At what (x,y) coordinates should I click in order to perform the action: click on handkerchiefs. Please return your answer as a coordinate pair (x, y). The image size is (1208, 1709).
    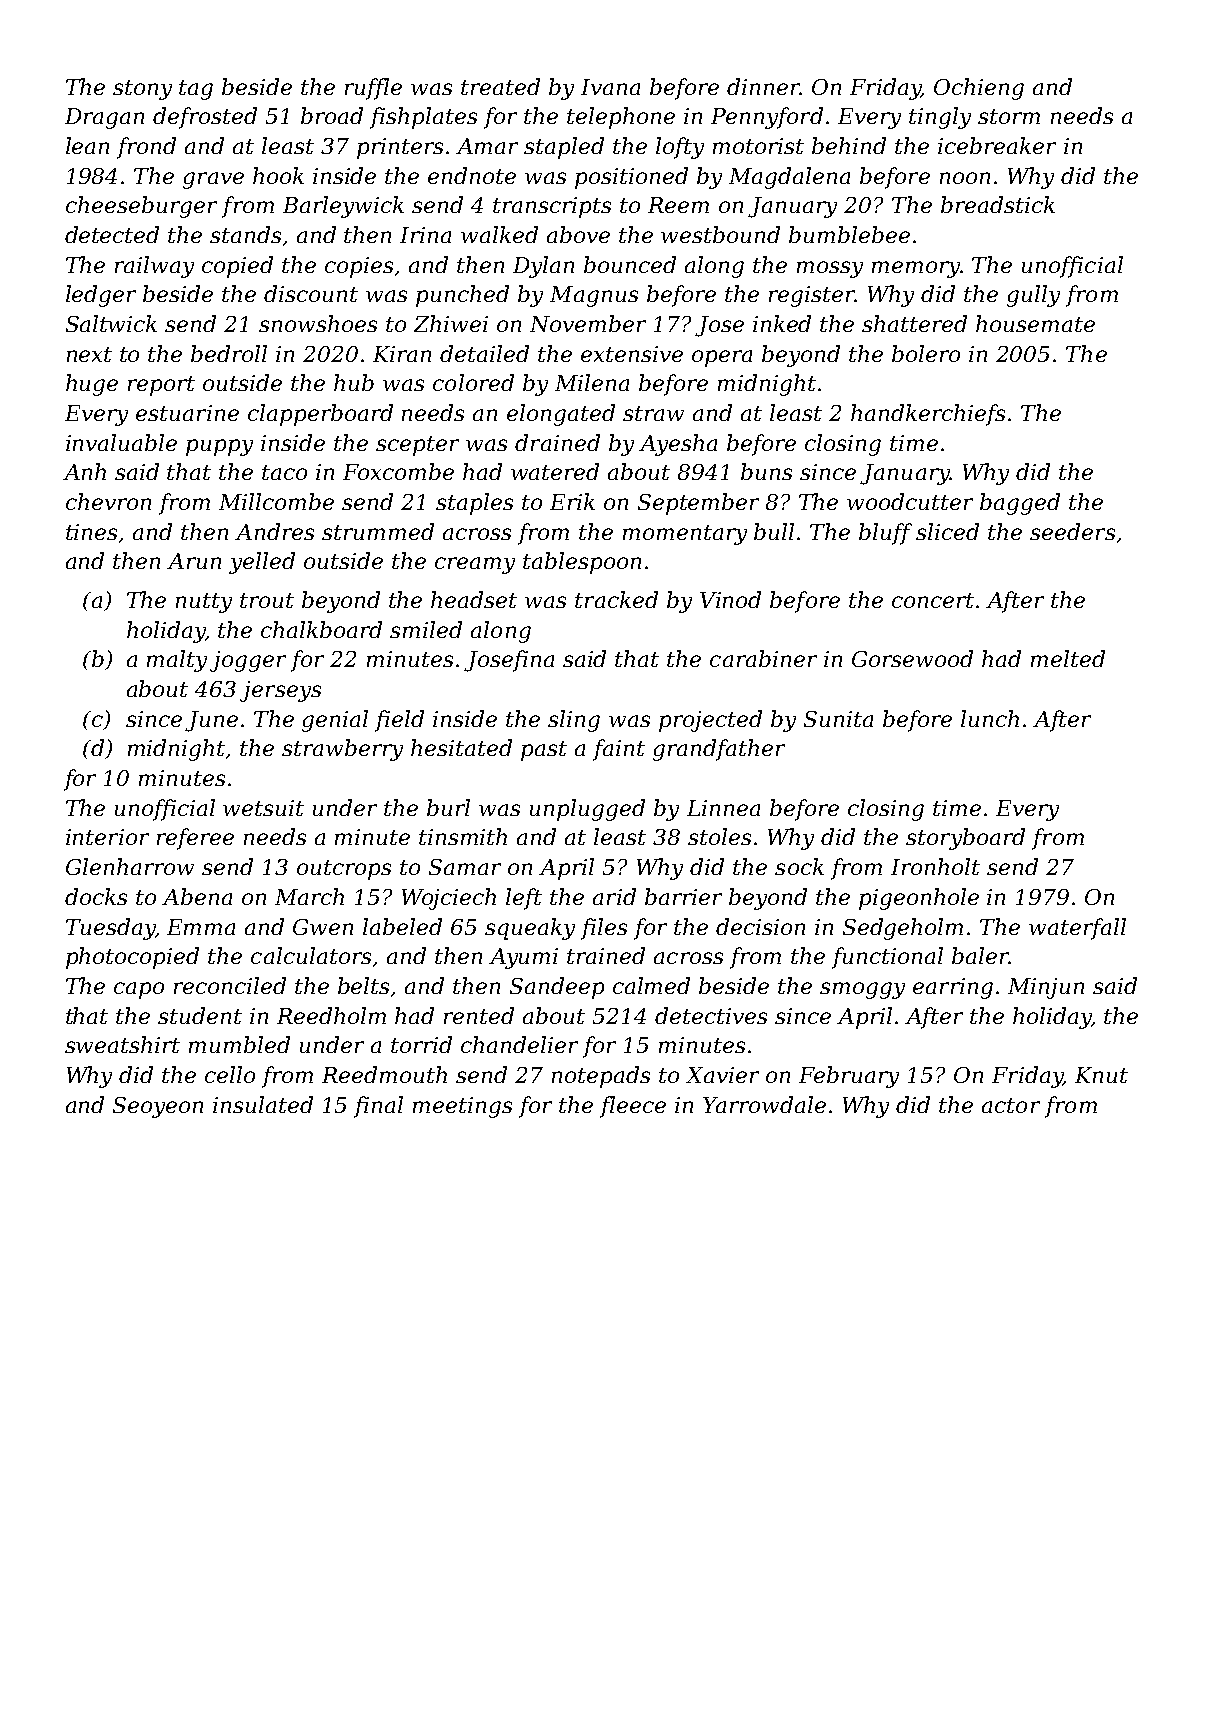
    Looking at the image, I should click on (928, 415).
